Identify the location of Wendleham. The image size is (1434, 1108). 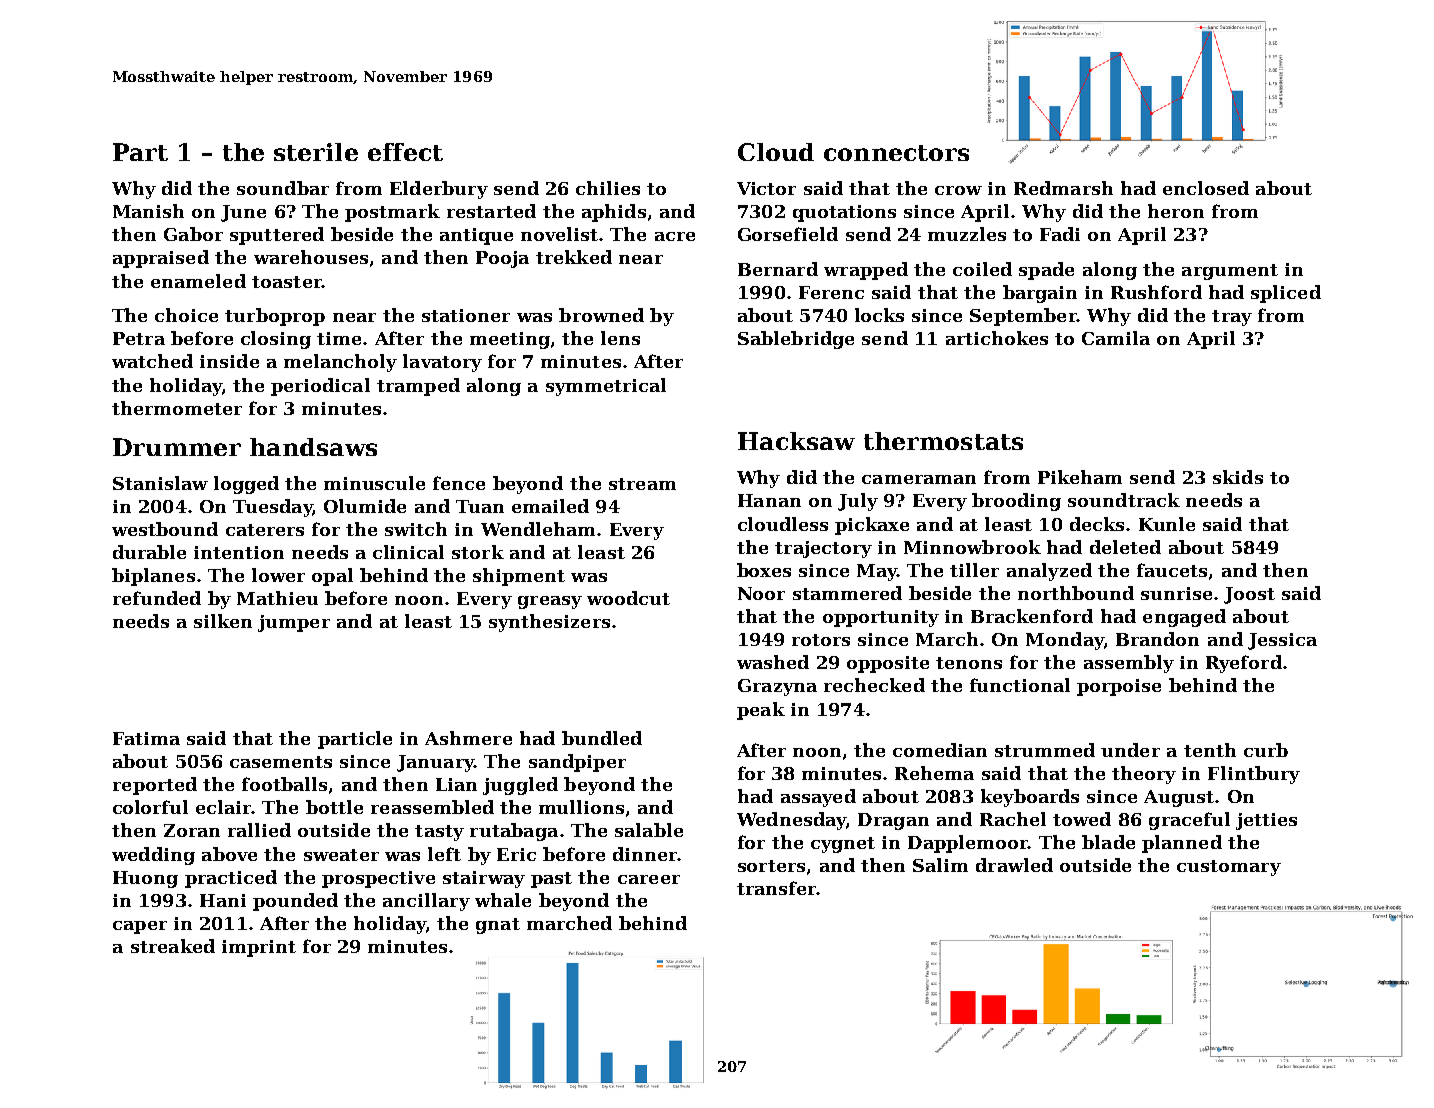
(538, 529).
